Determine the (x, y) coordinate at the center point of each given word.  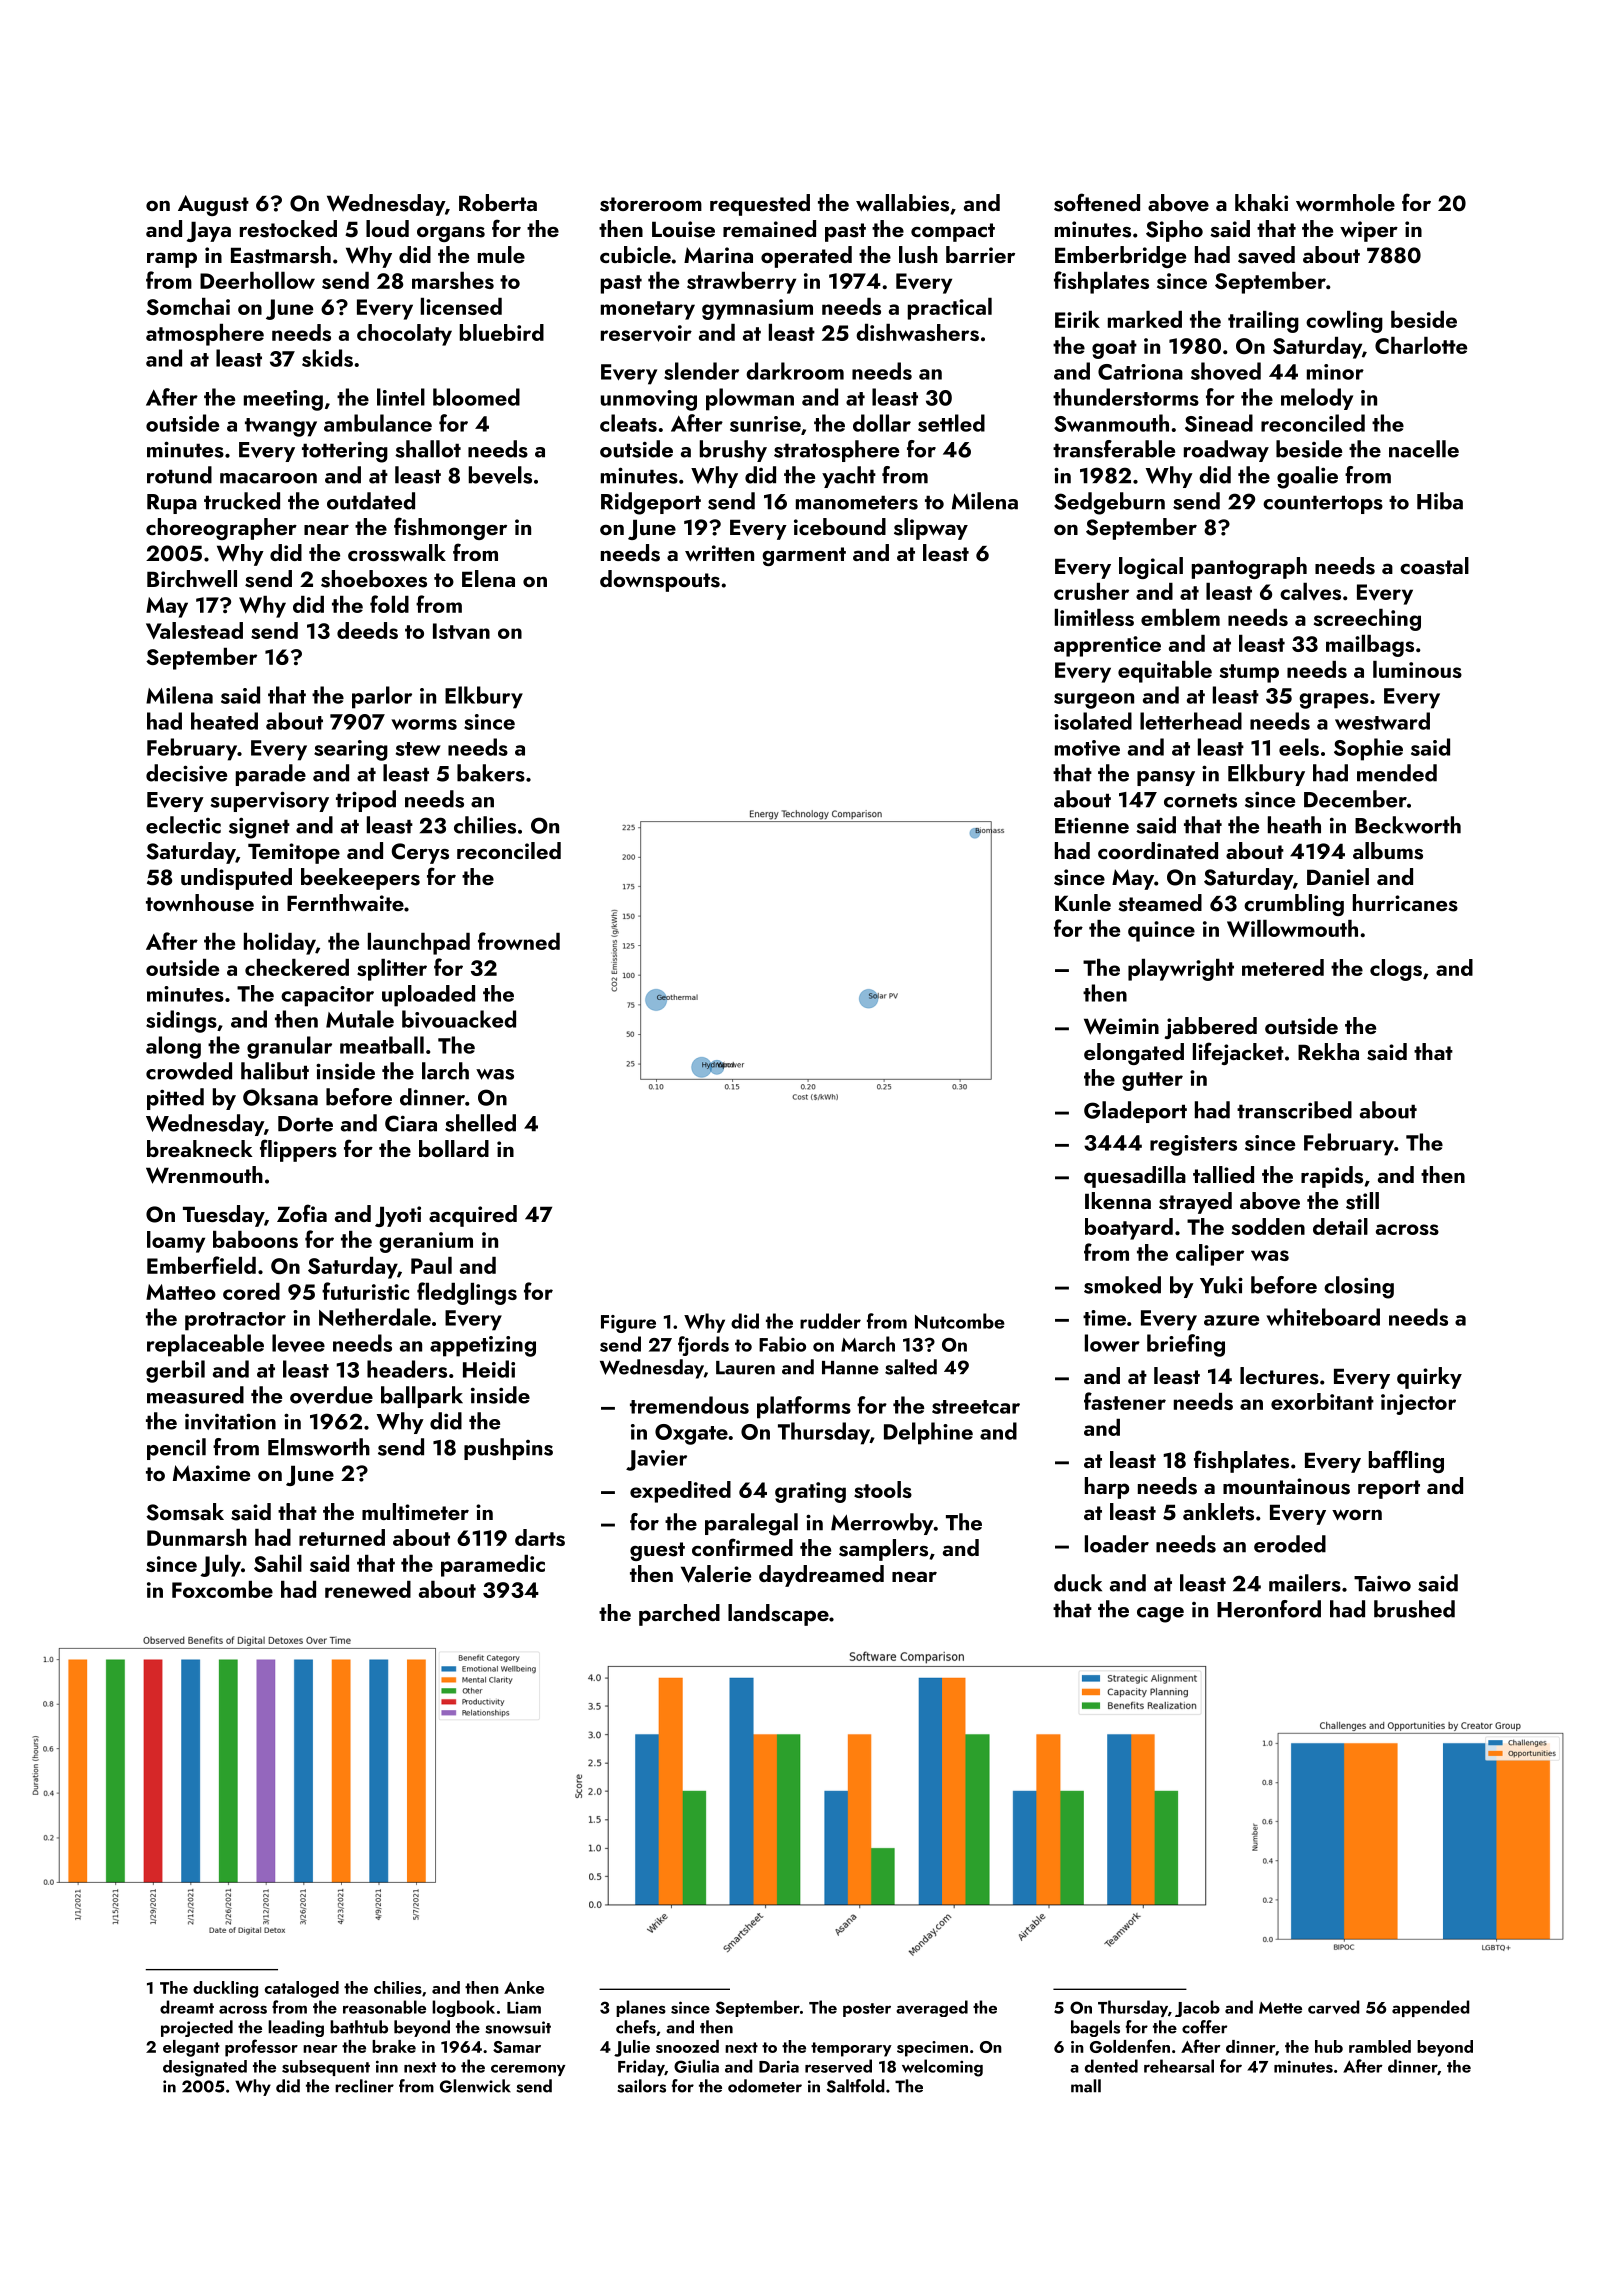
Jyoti (398, 1216)
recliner (364, 2086)
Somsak (185, 1512)
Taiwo (1382, 1583)
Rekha (1328, 1051)
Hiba (1440, 501)
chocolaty (404, 335)
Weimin (1121, 1026)
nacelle (1424, 449)
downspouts (660, 581)
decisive (186, 773)
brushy (733, 451)
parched (679, 1615)
